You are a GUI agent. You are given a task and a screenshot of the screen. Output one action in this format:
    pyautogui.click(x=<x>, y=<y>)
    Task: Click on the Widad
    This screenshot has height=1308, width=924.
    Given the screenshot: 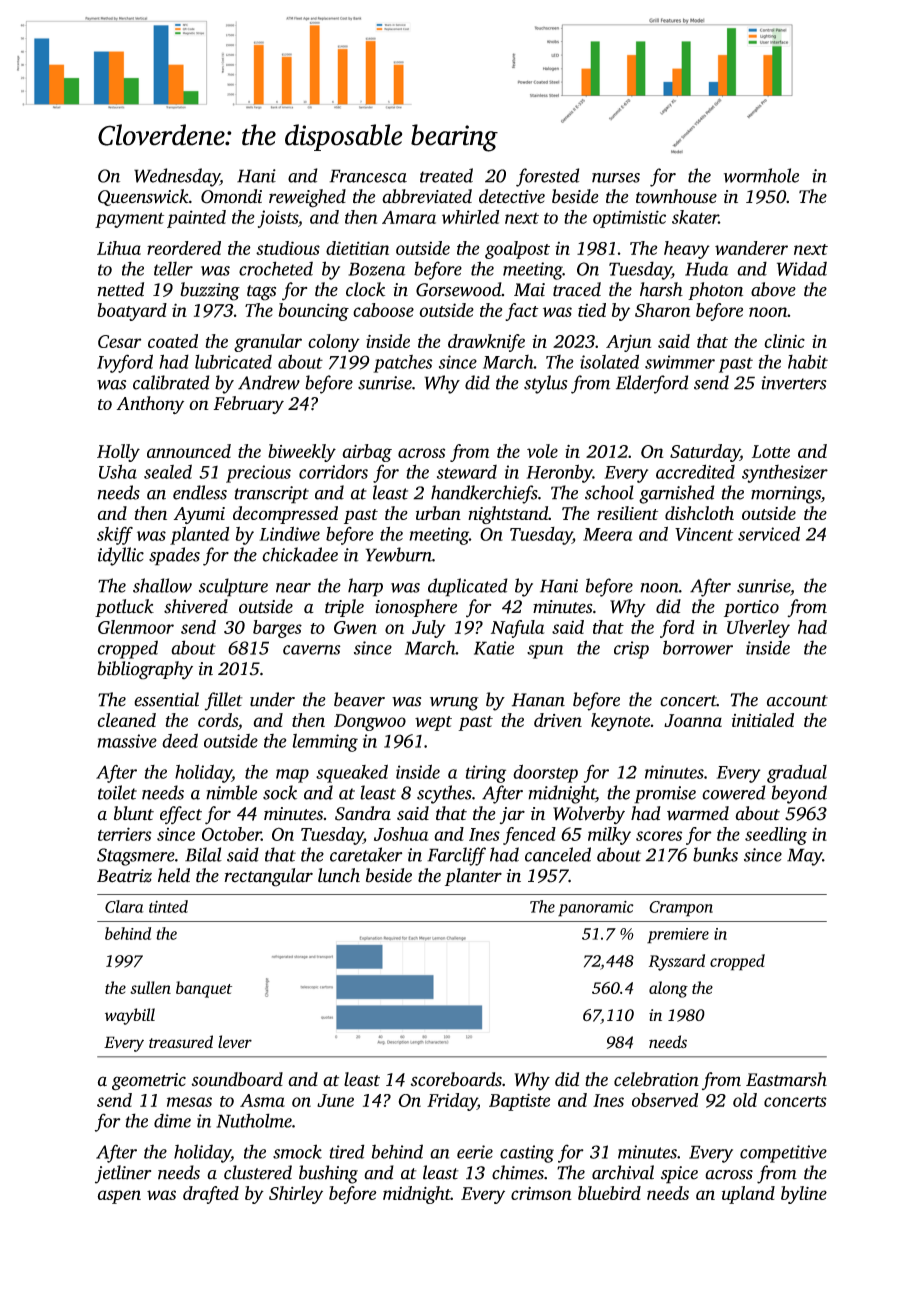 What is the action you would take?
    pyautogui.click(x=802, y=268)
